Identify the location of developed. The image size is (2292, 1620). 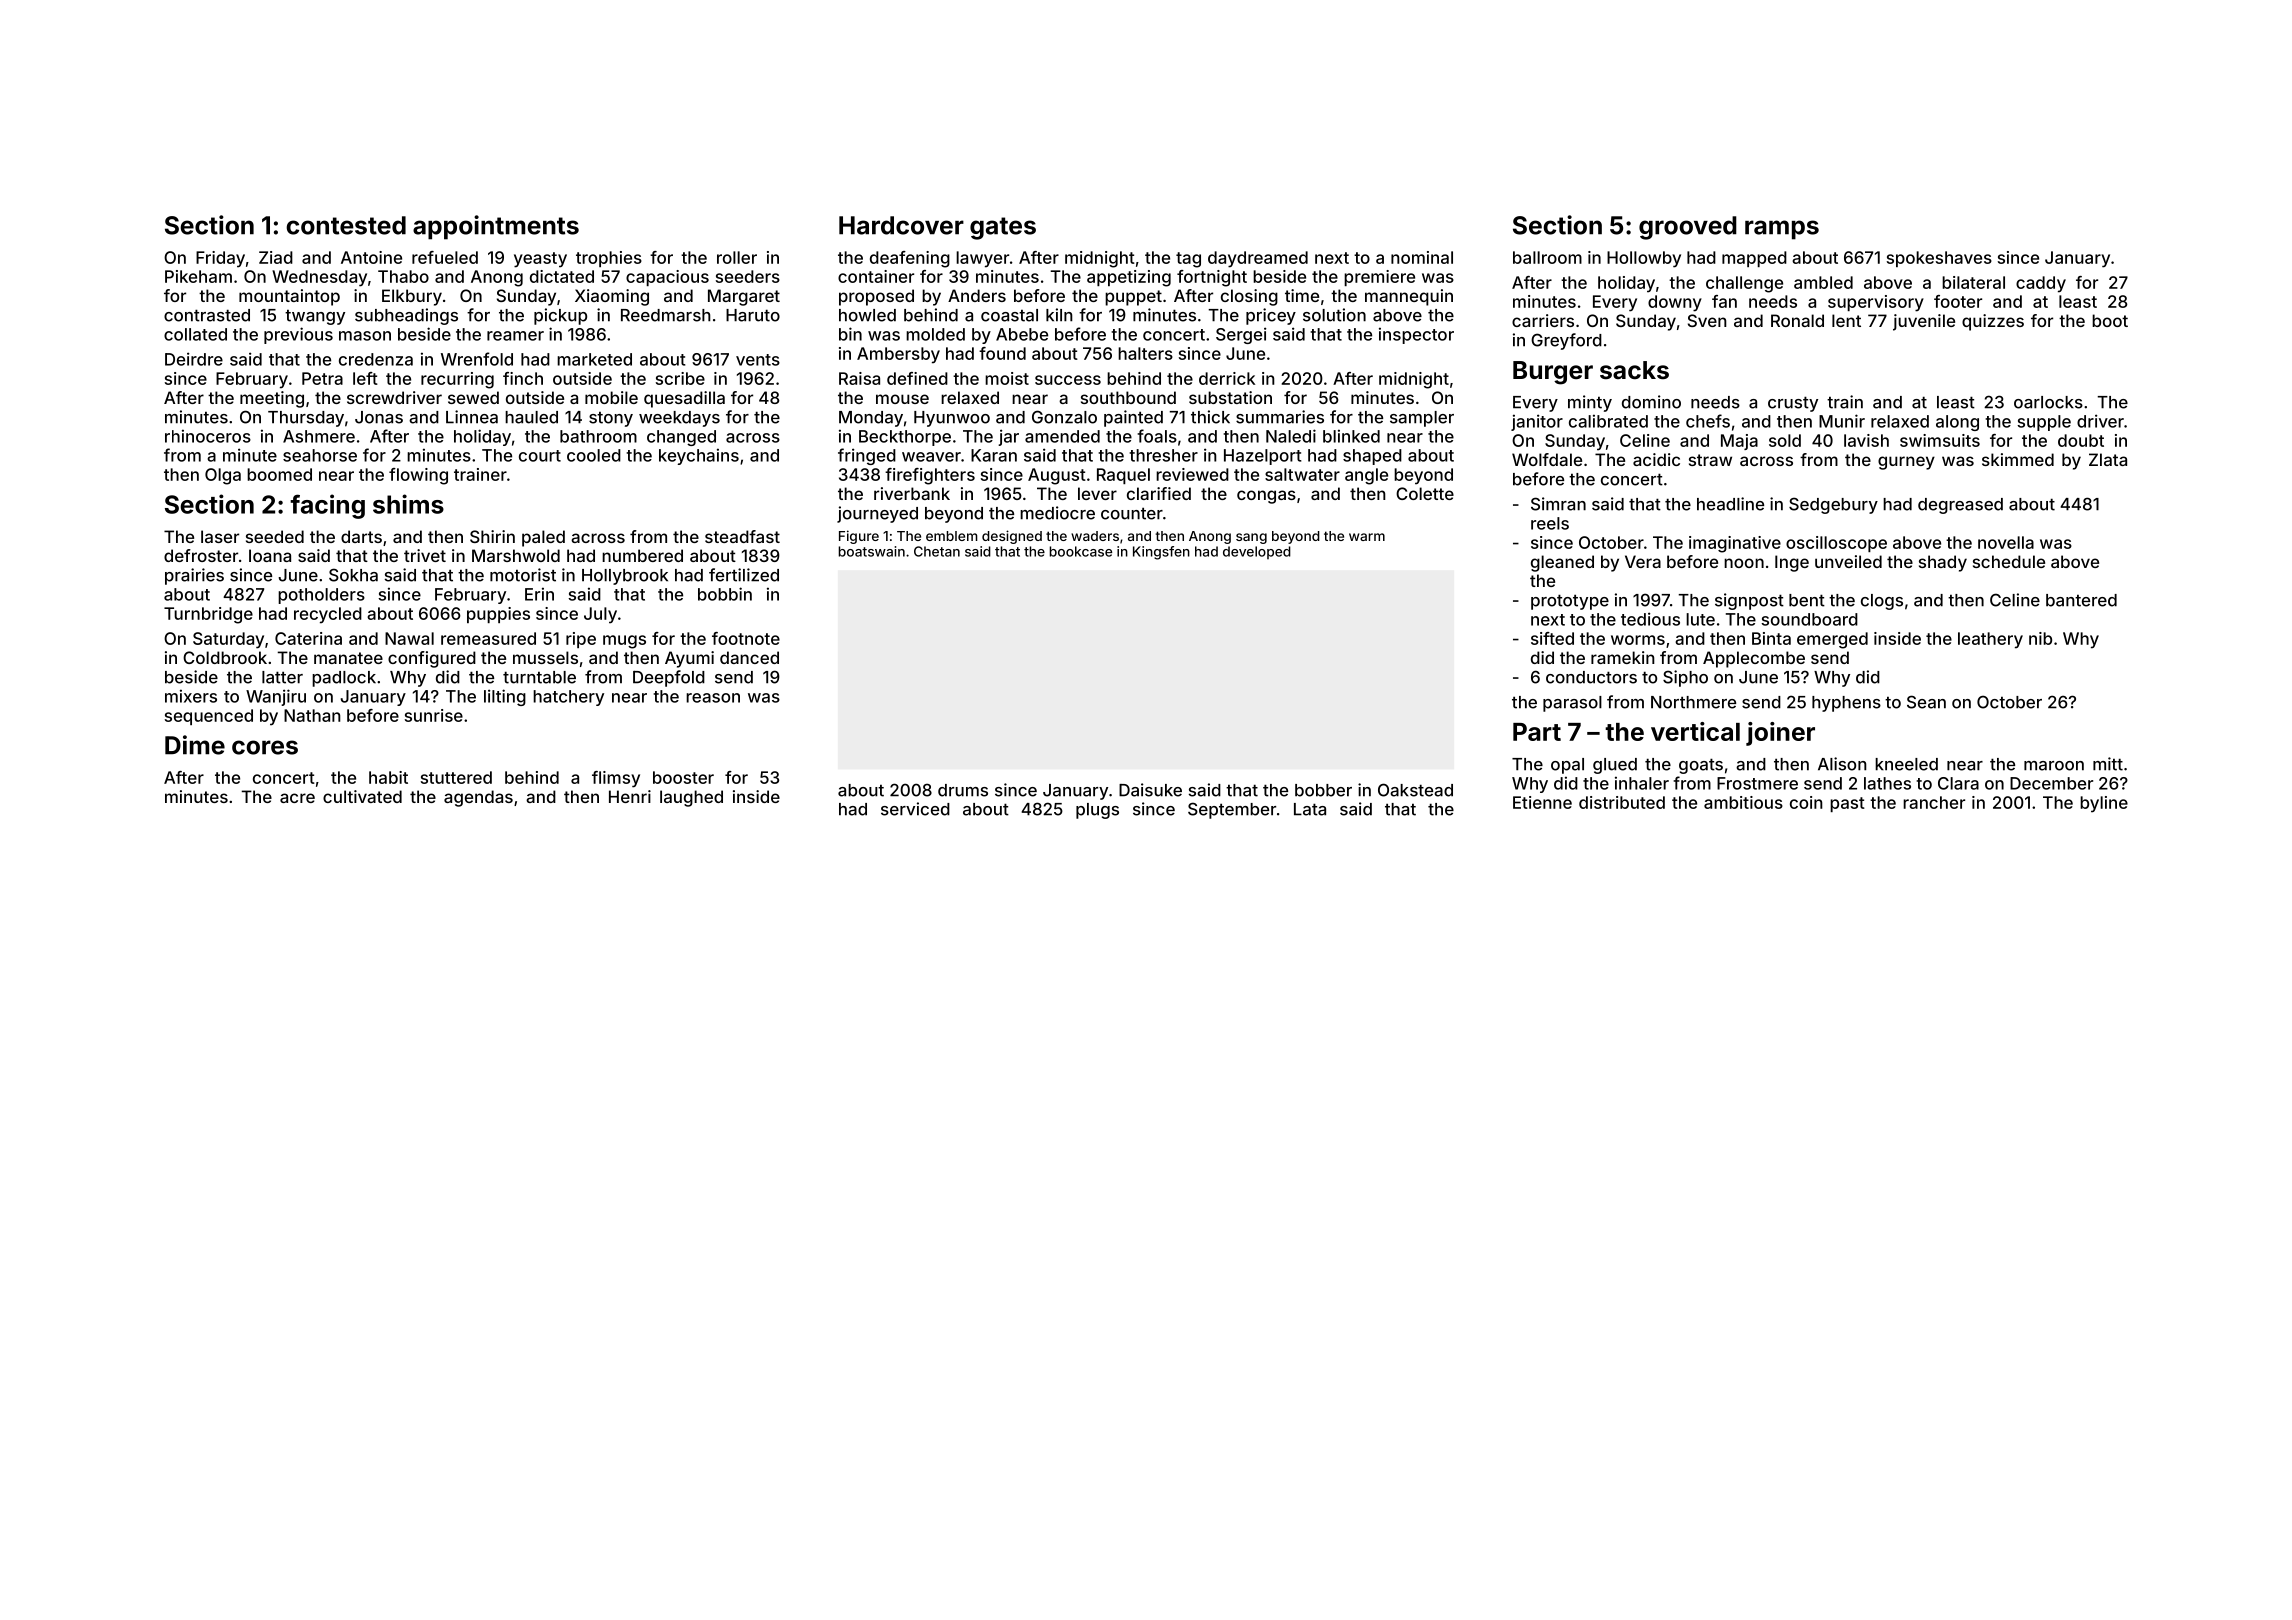
(1257, 552).
